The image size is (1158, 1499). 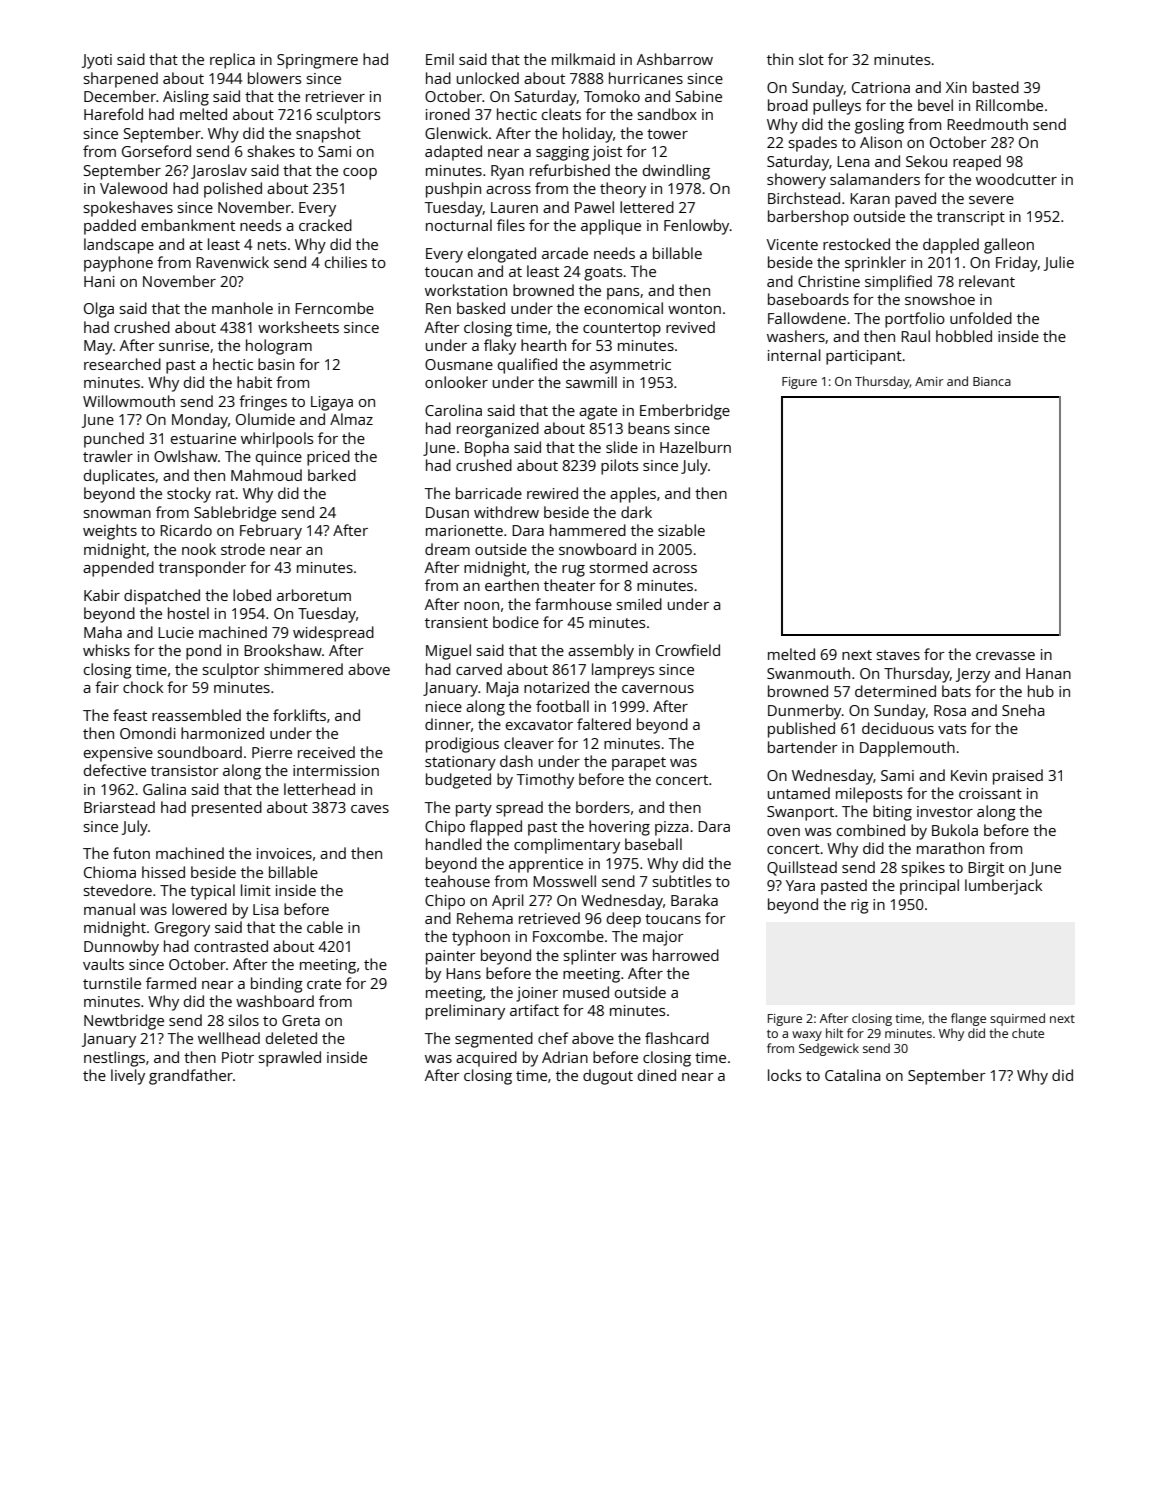 What do you see at coordinates (956, 87) in the document?
I see `Xin` at bounding box center [956, 87].
